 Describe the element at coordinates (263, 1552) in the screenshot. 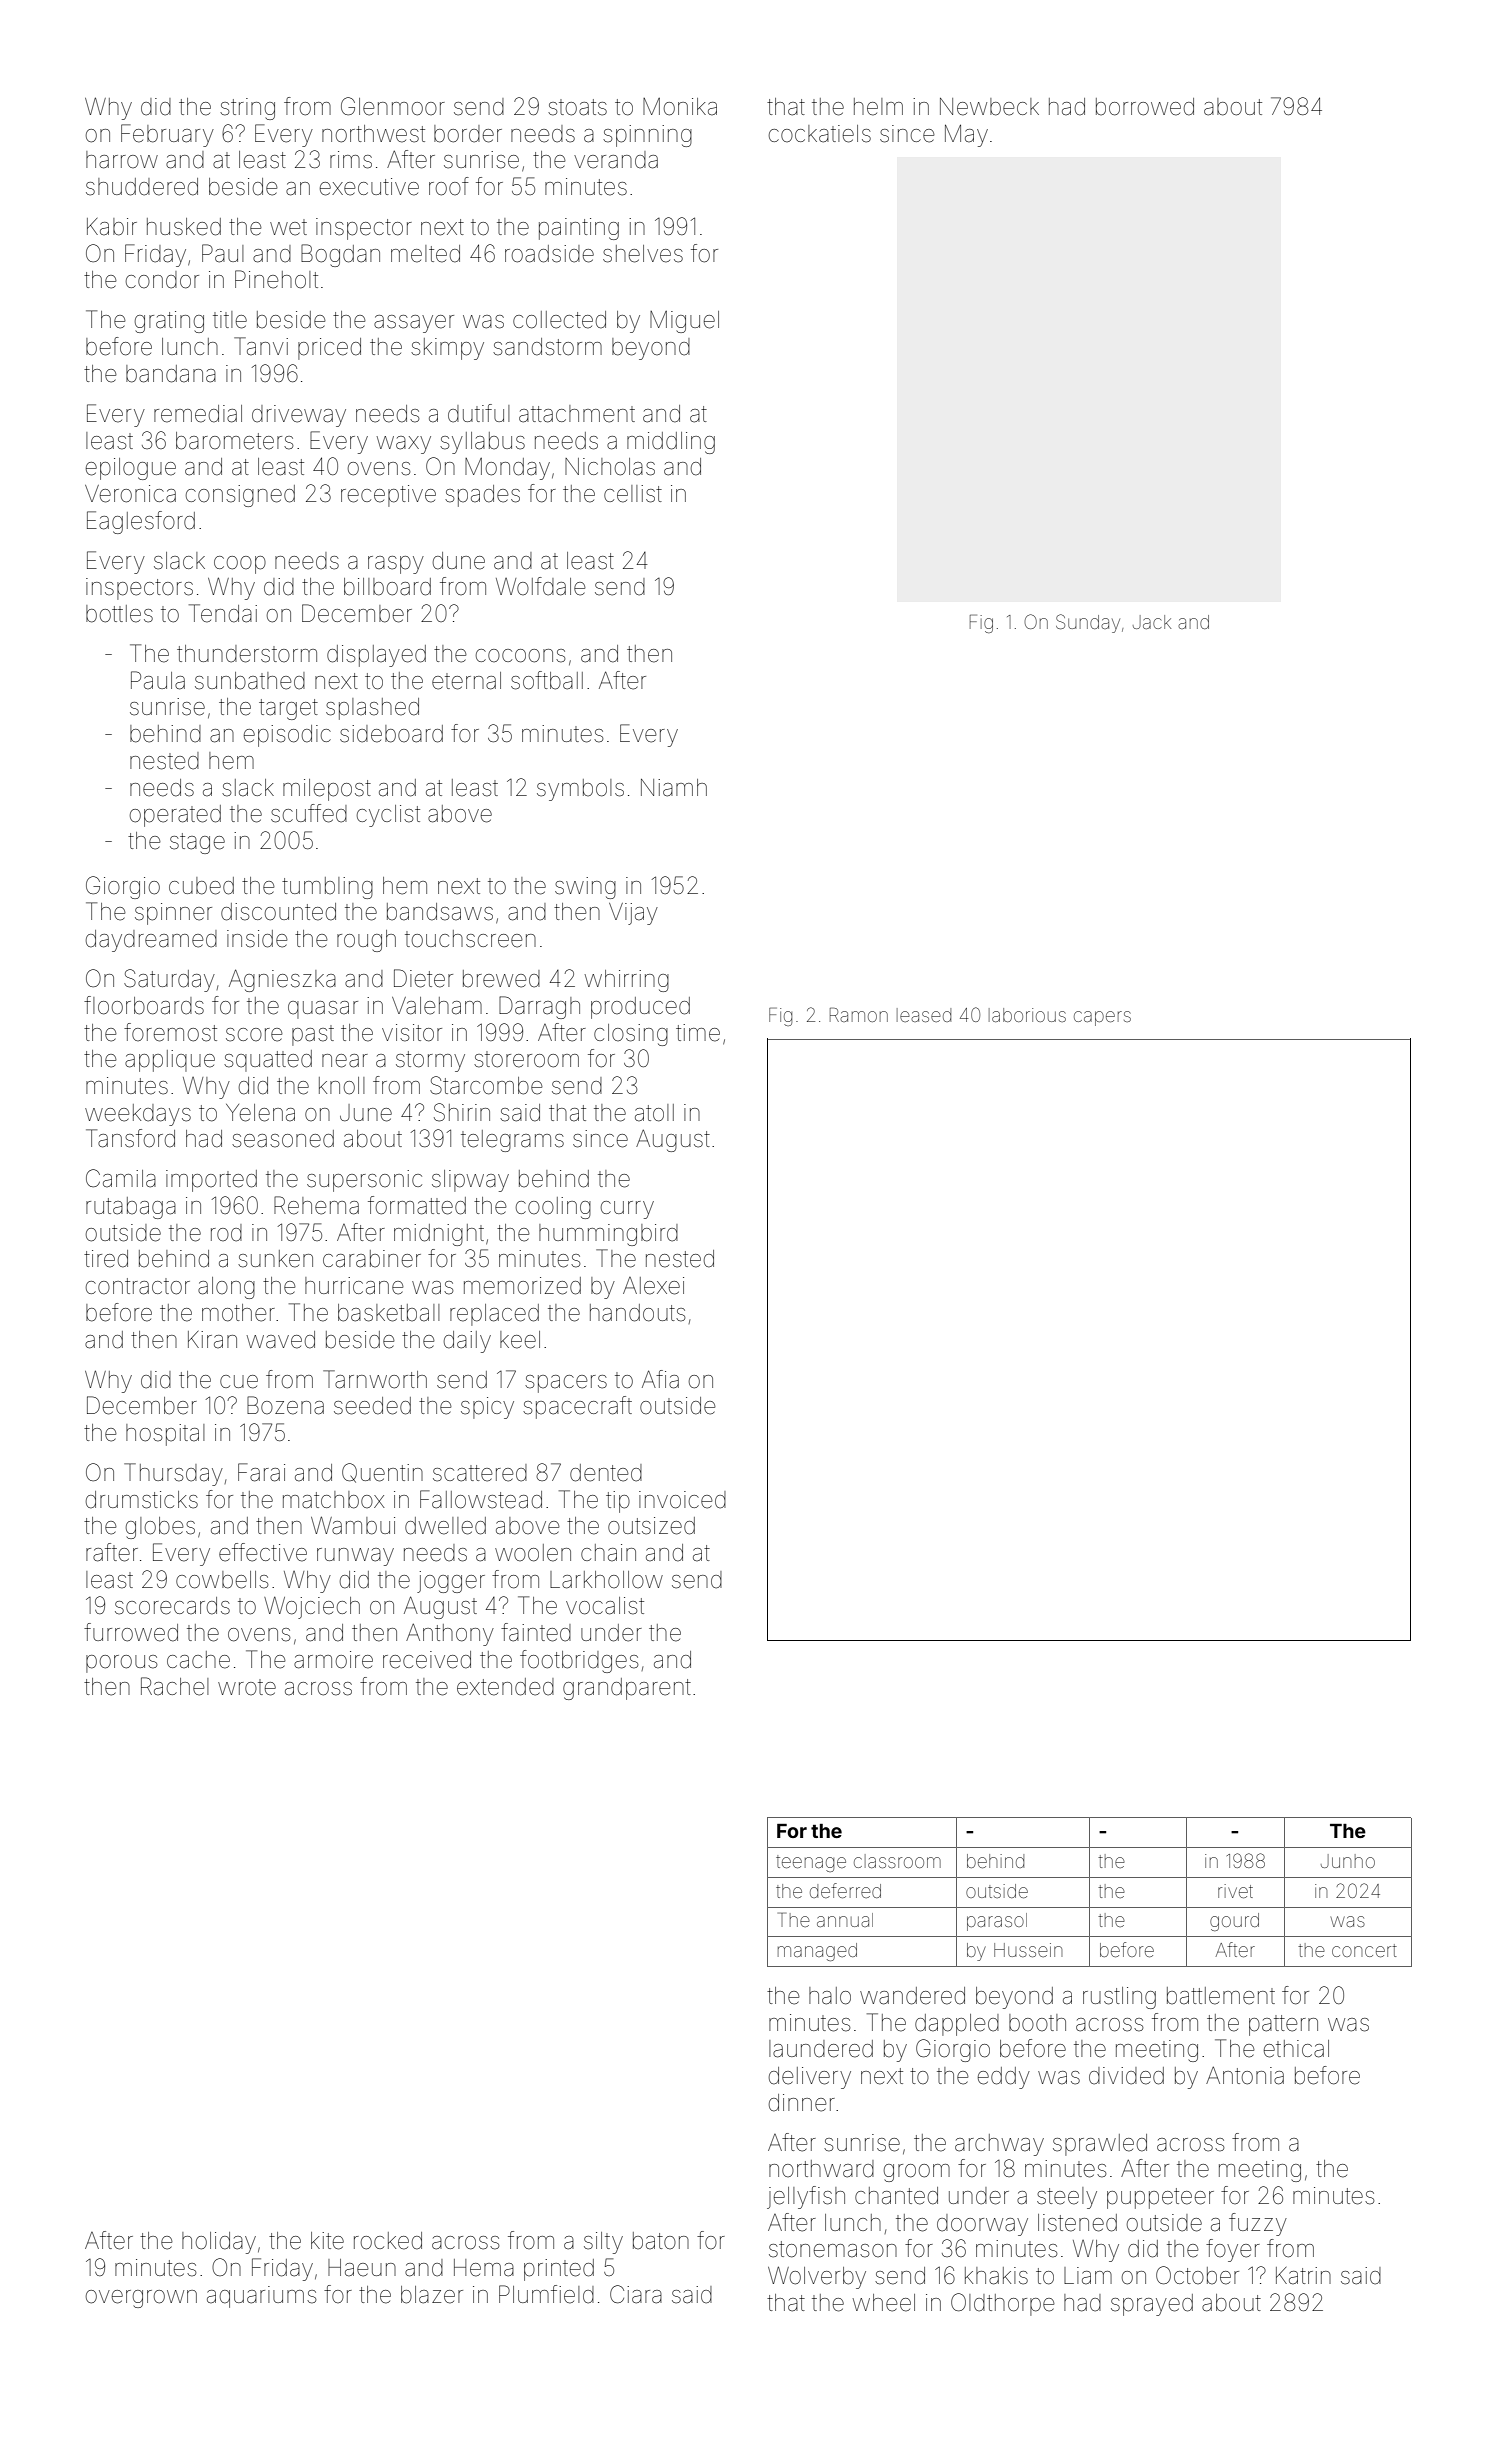

I see `effective` at that location.
